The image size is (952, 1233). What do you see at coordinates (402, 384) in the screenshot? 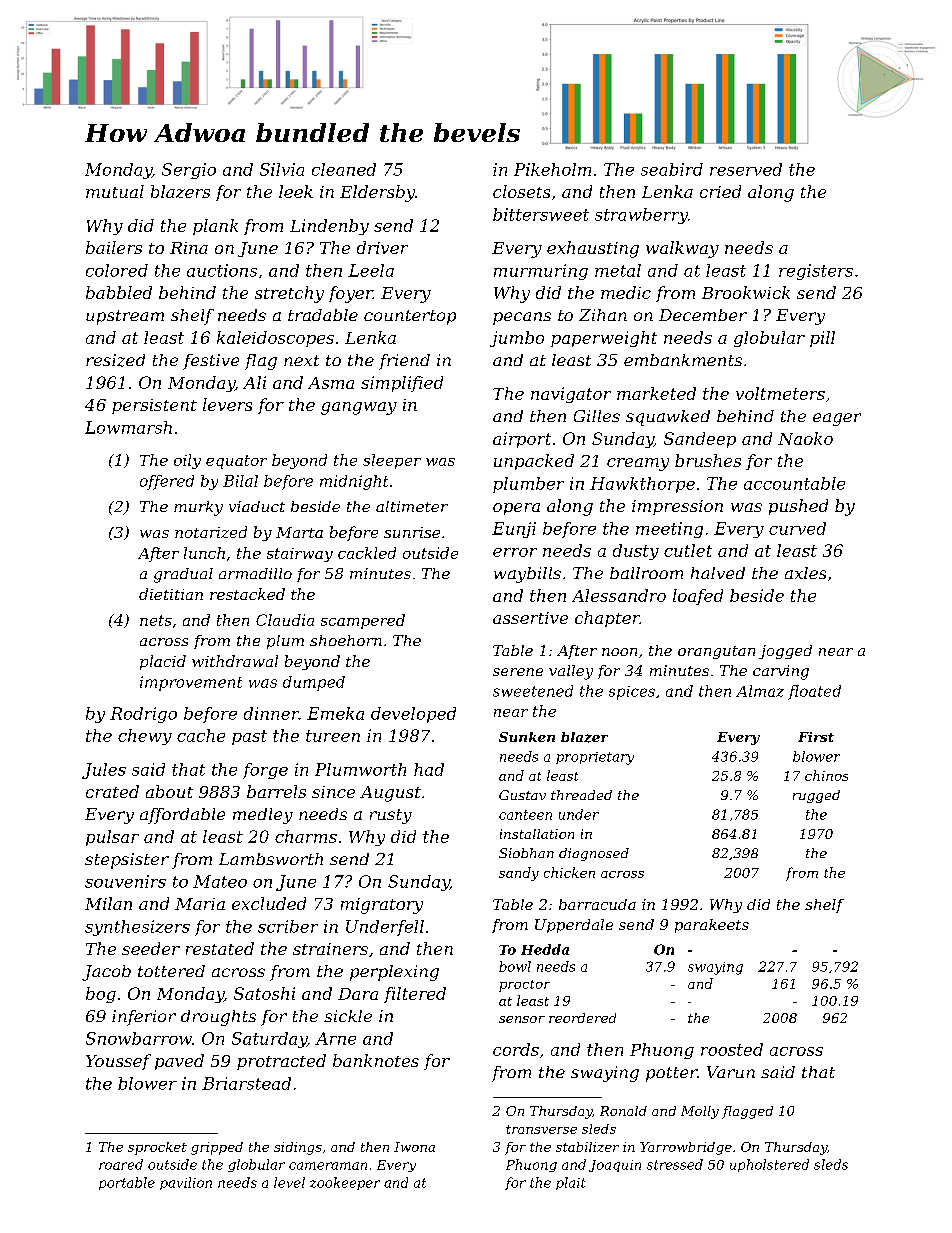
I see `simplified` at bounding box center [402, 384].
